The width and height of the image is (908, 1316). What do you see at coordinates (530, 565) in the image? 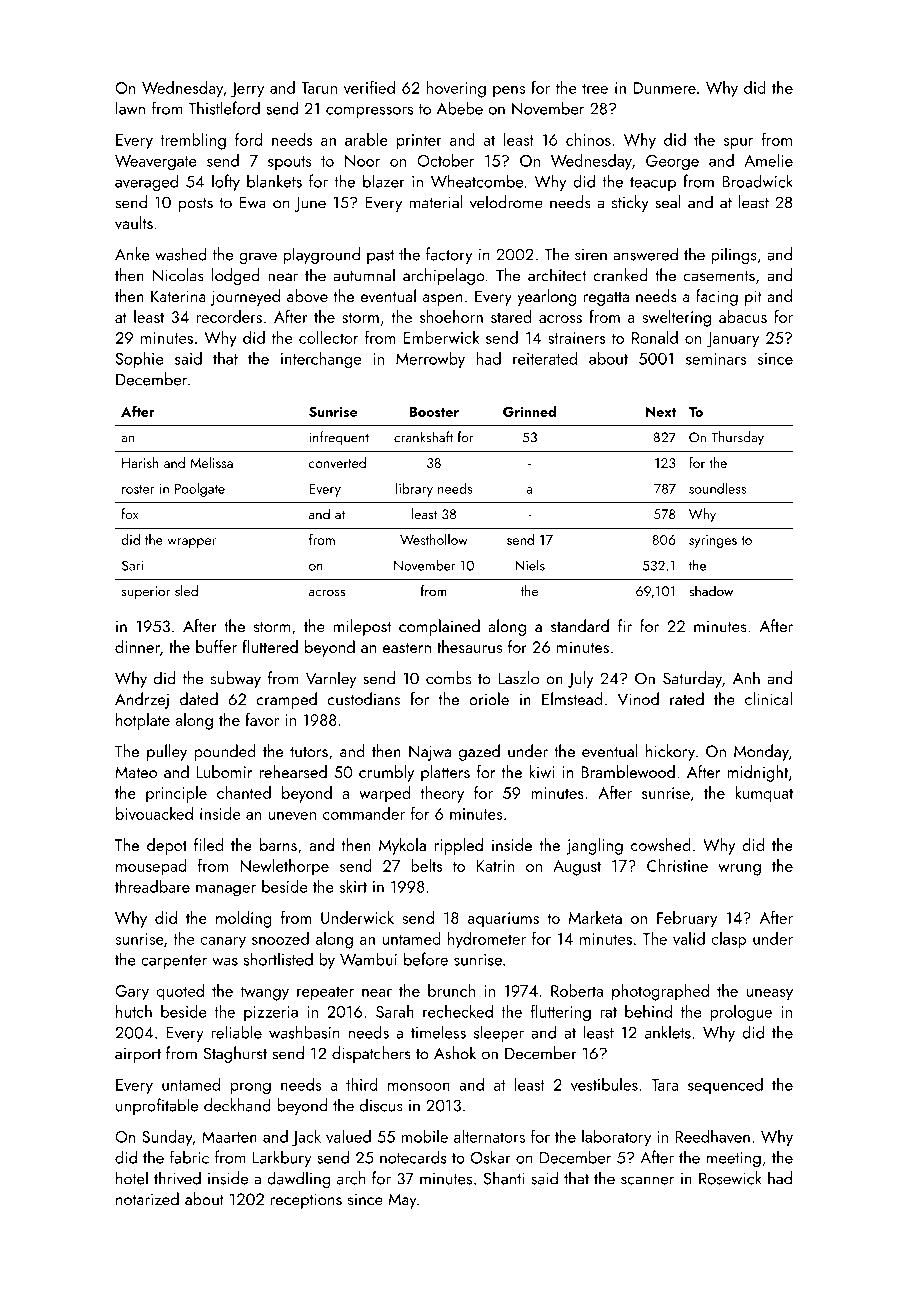
I see `Niels` at bounding box center [530, 565].
